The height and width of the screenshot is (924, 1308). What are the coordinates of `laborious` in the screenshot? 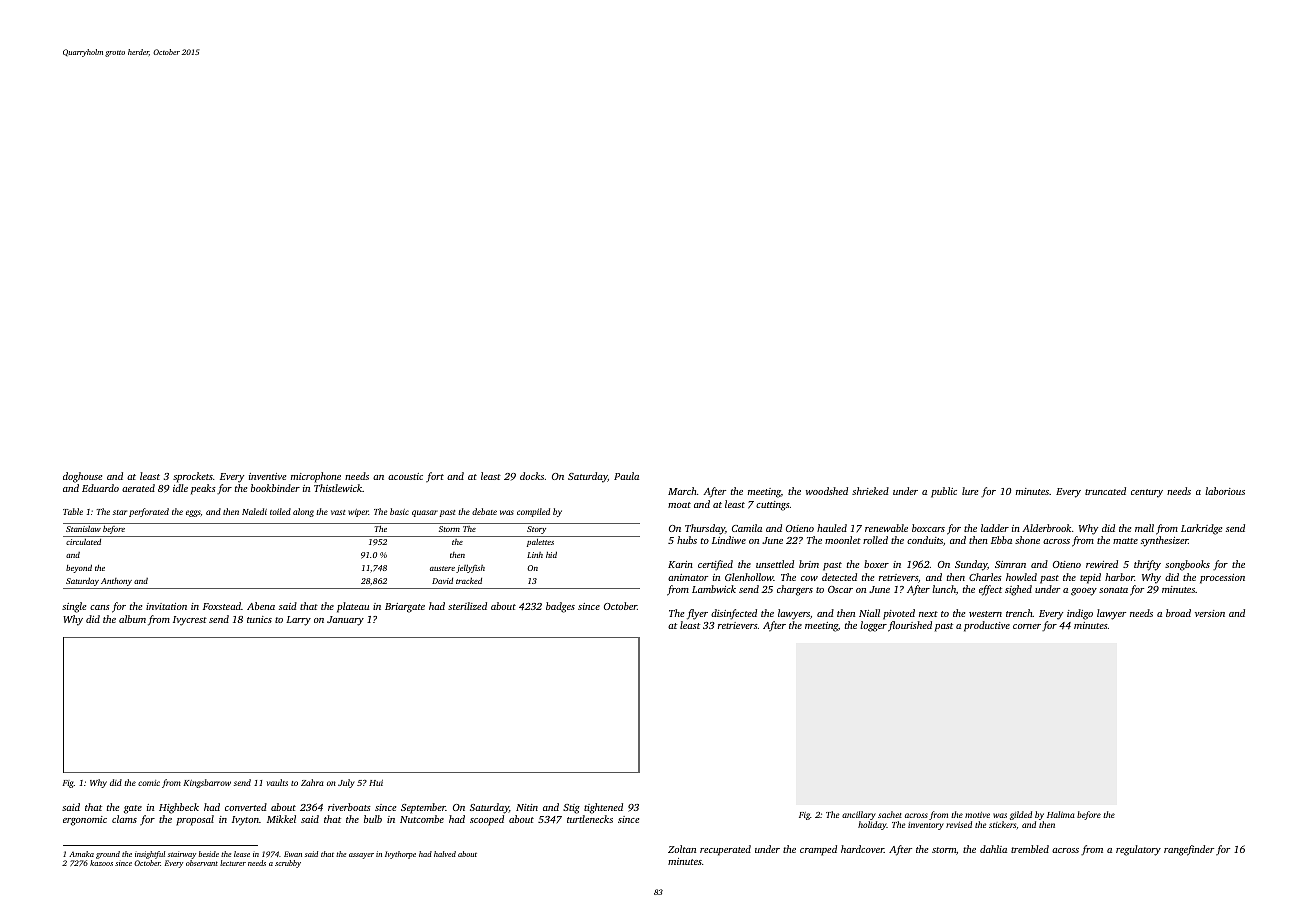 It's located at (1225, 491).
